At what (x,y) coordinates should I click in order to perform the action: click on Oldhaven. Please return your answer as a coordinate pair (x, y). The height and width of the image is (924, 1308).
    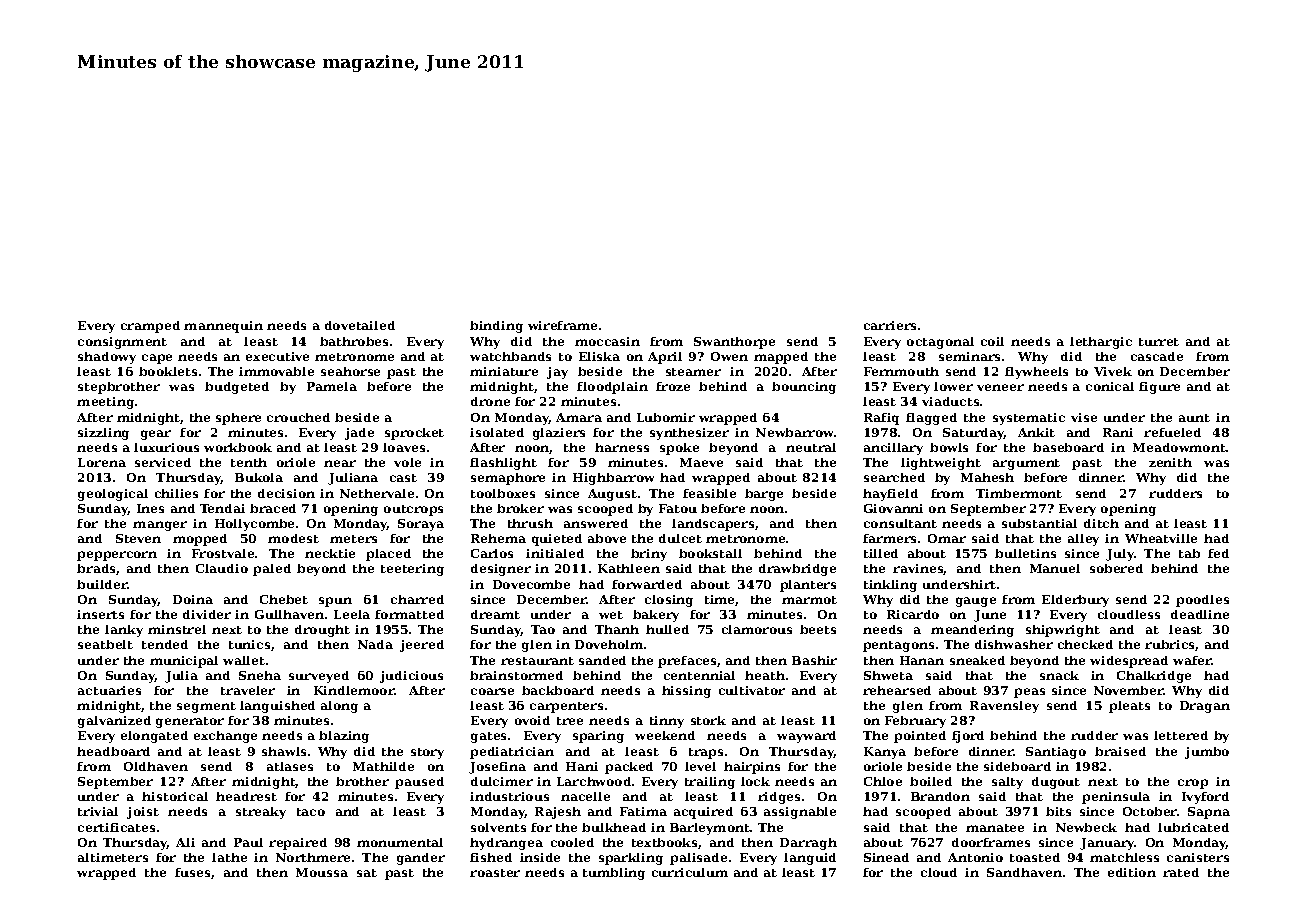
    Looking at the image, I should click on (156, 766).
